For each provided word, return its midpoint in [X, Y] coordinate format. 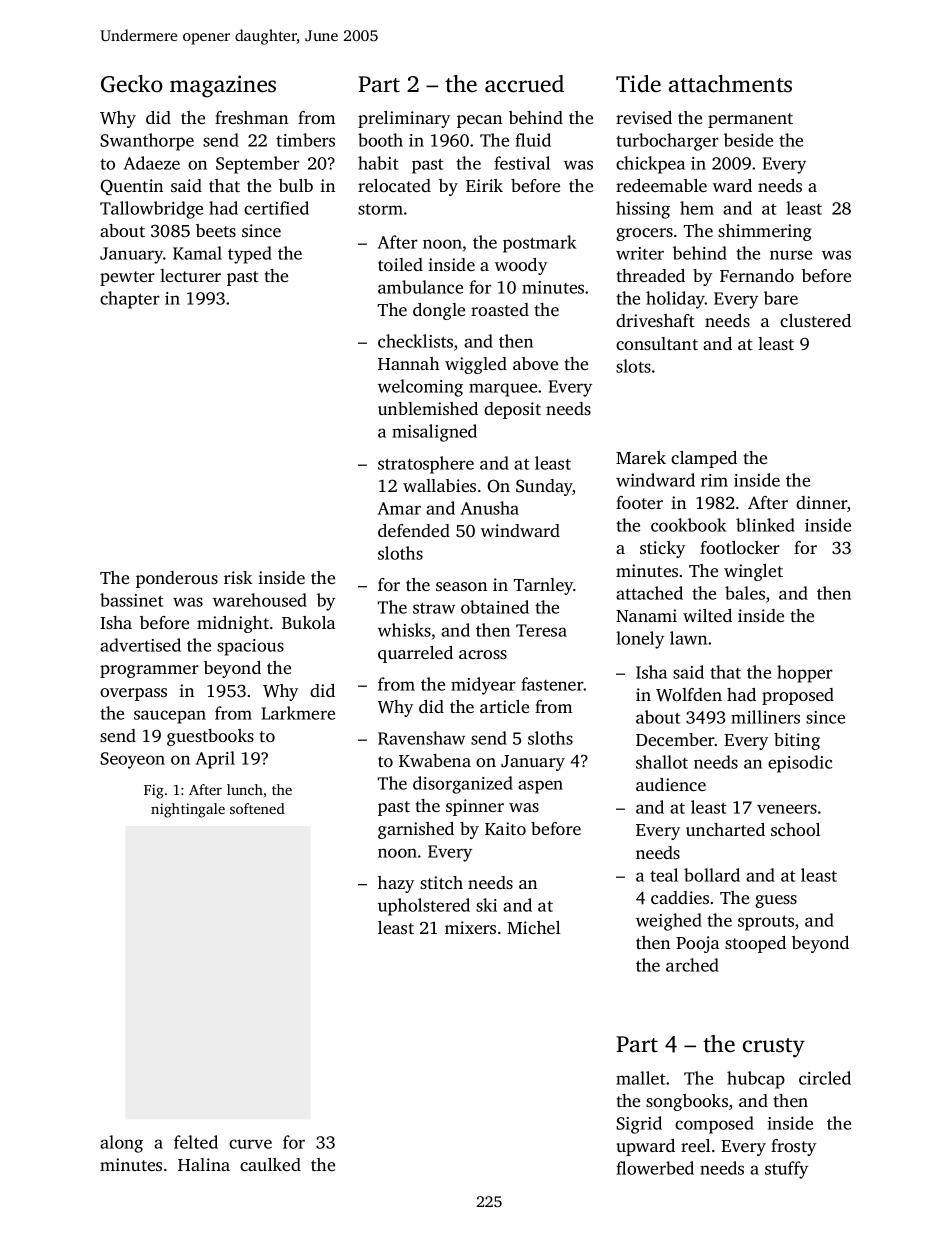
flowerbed [655, 1168]
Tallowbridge [151, 210]
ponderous [177, 579]
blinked [765, 525]
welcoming [420, 388]
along [121, 1144]
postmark [539, 244]
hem [697, 208]
